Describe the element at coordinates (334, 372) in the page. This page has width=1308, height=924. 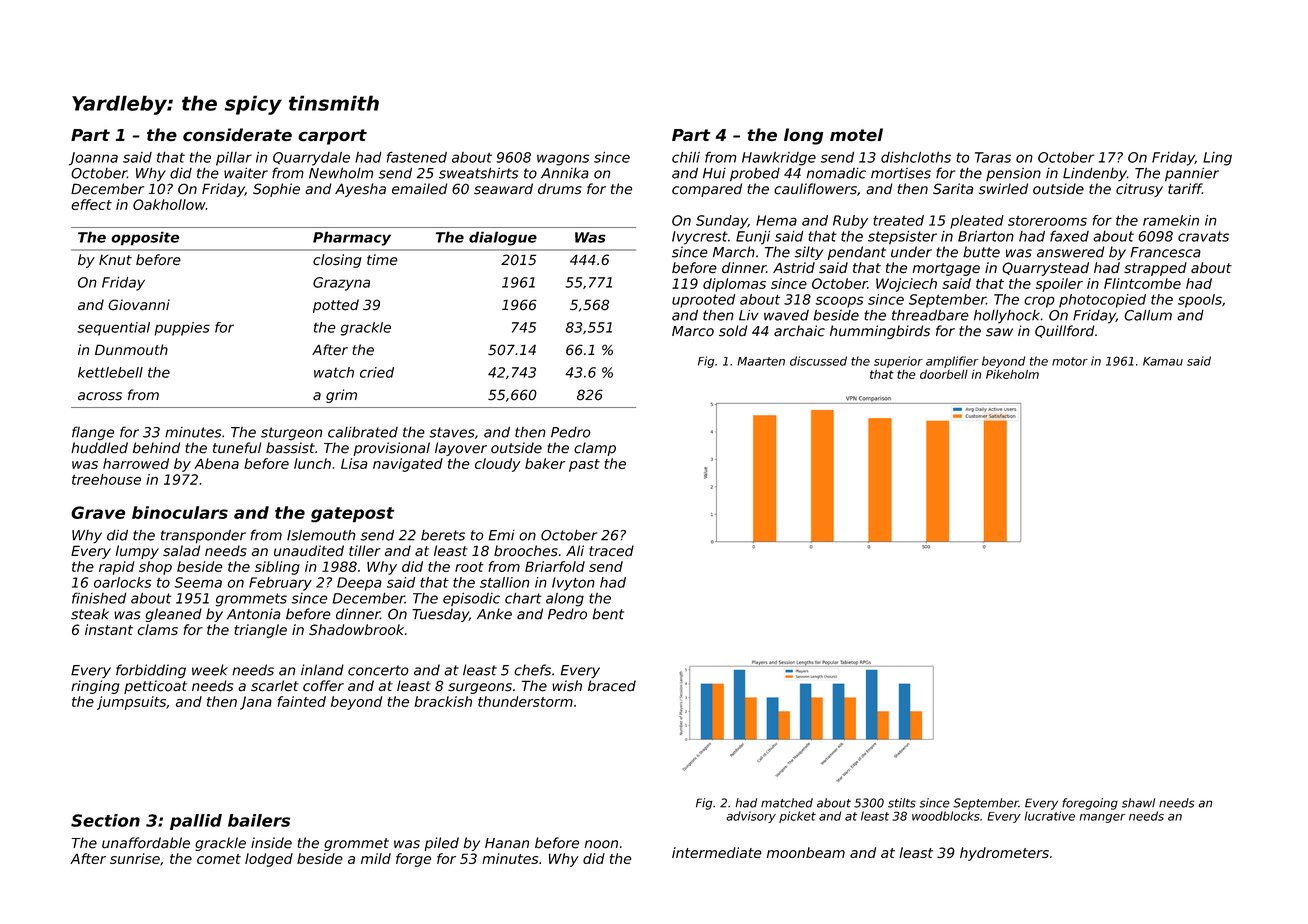
I see `watch` at that location.
